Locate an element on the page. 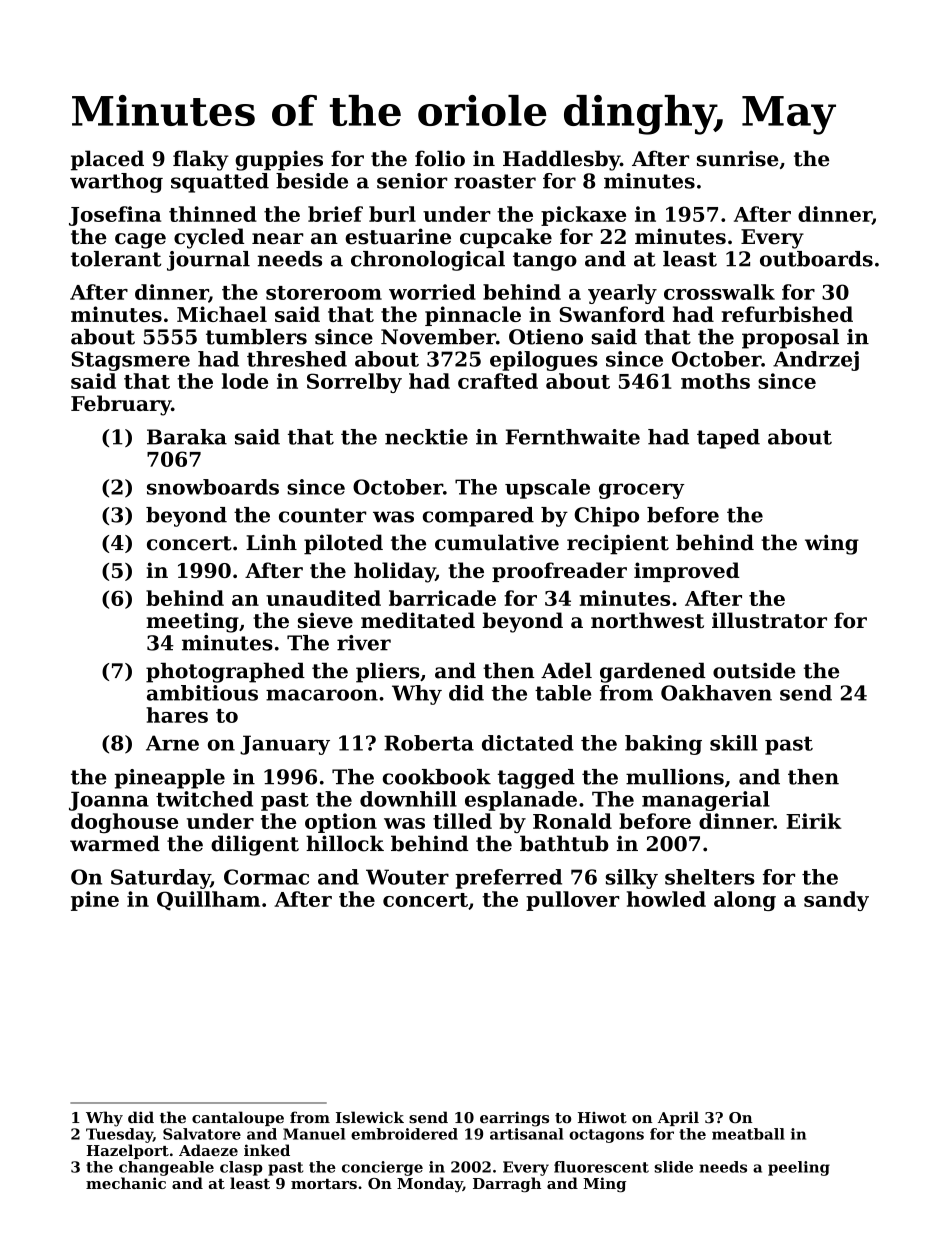 This image has height=1233, width=952. meatball is located at coordinates (748, 1134).
